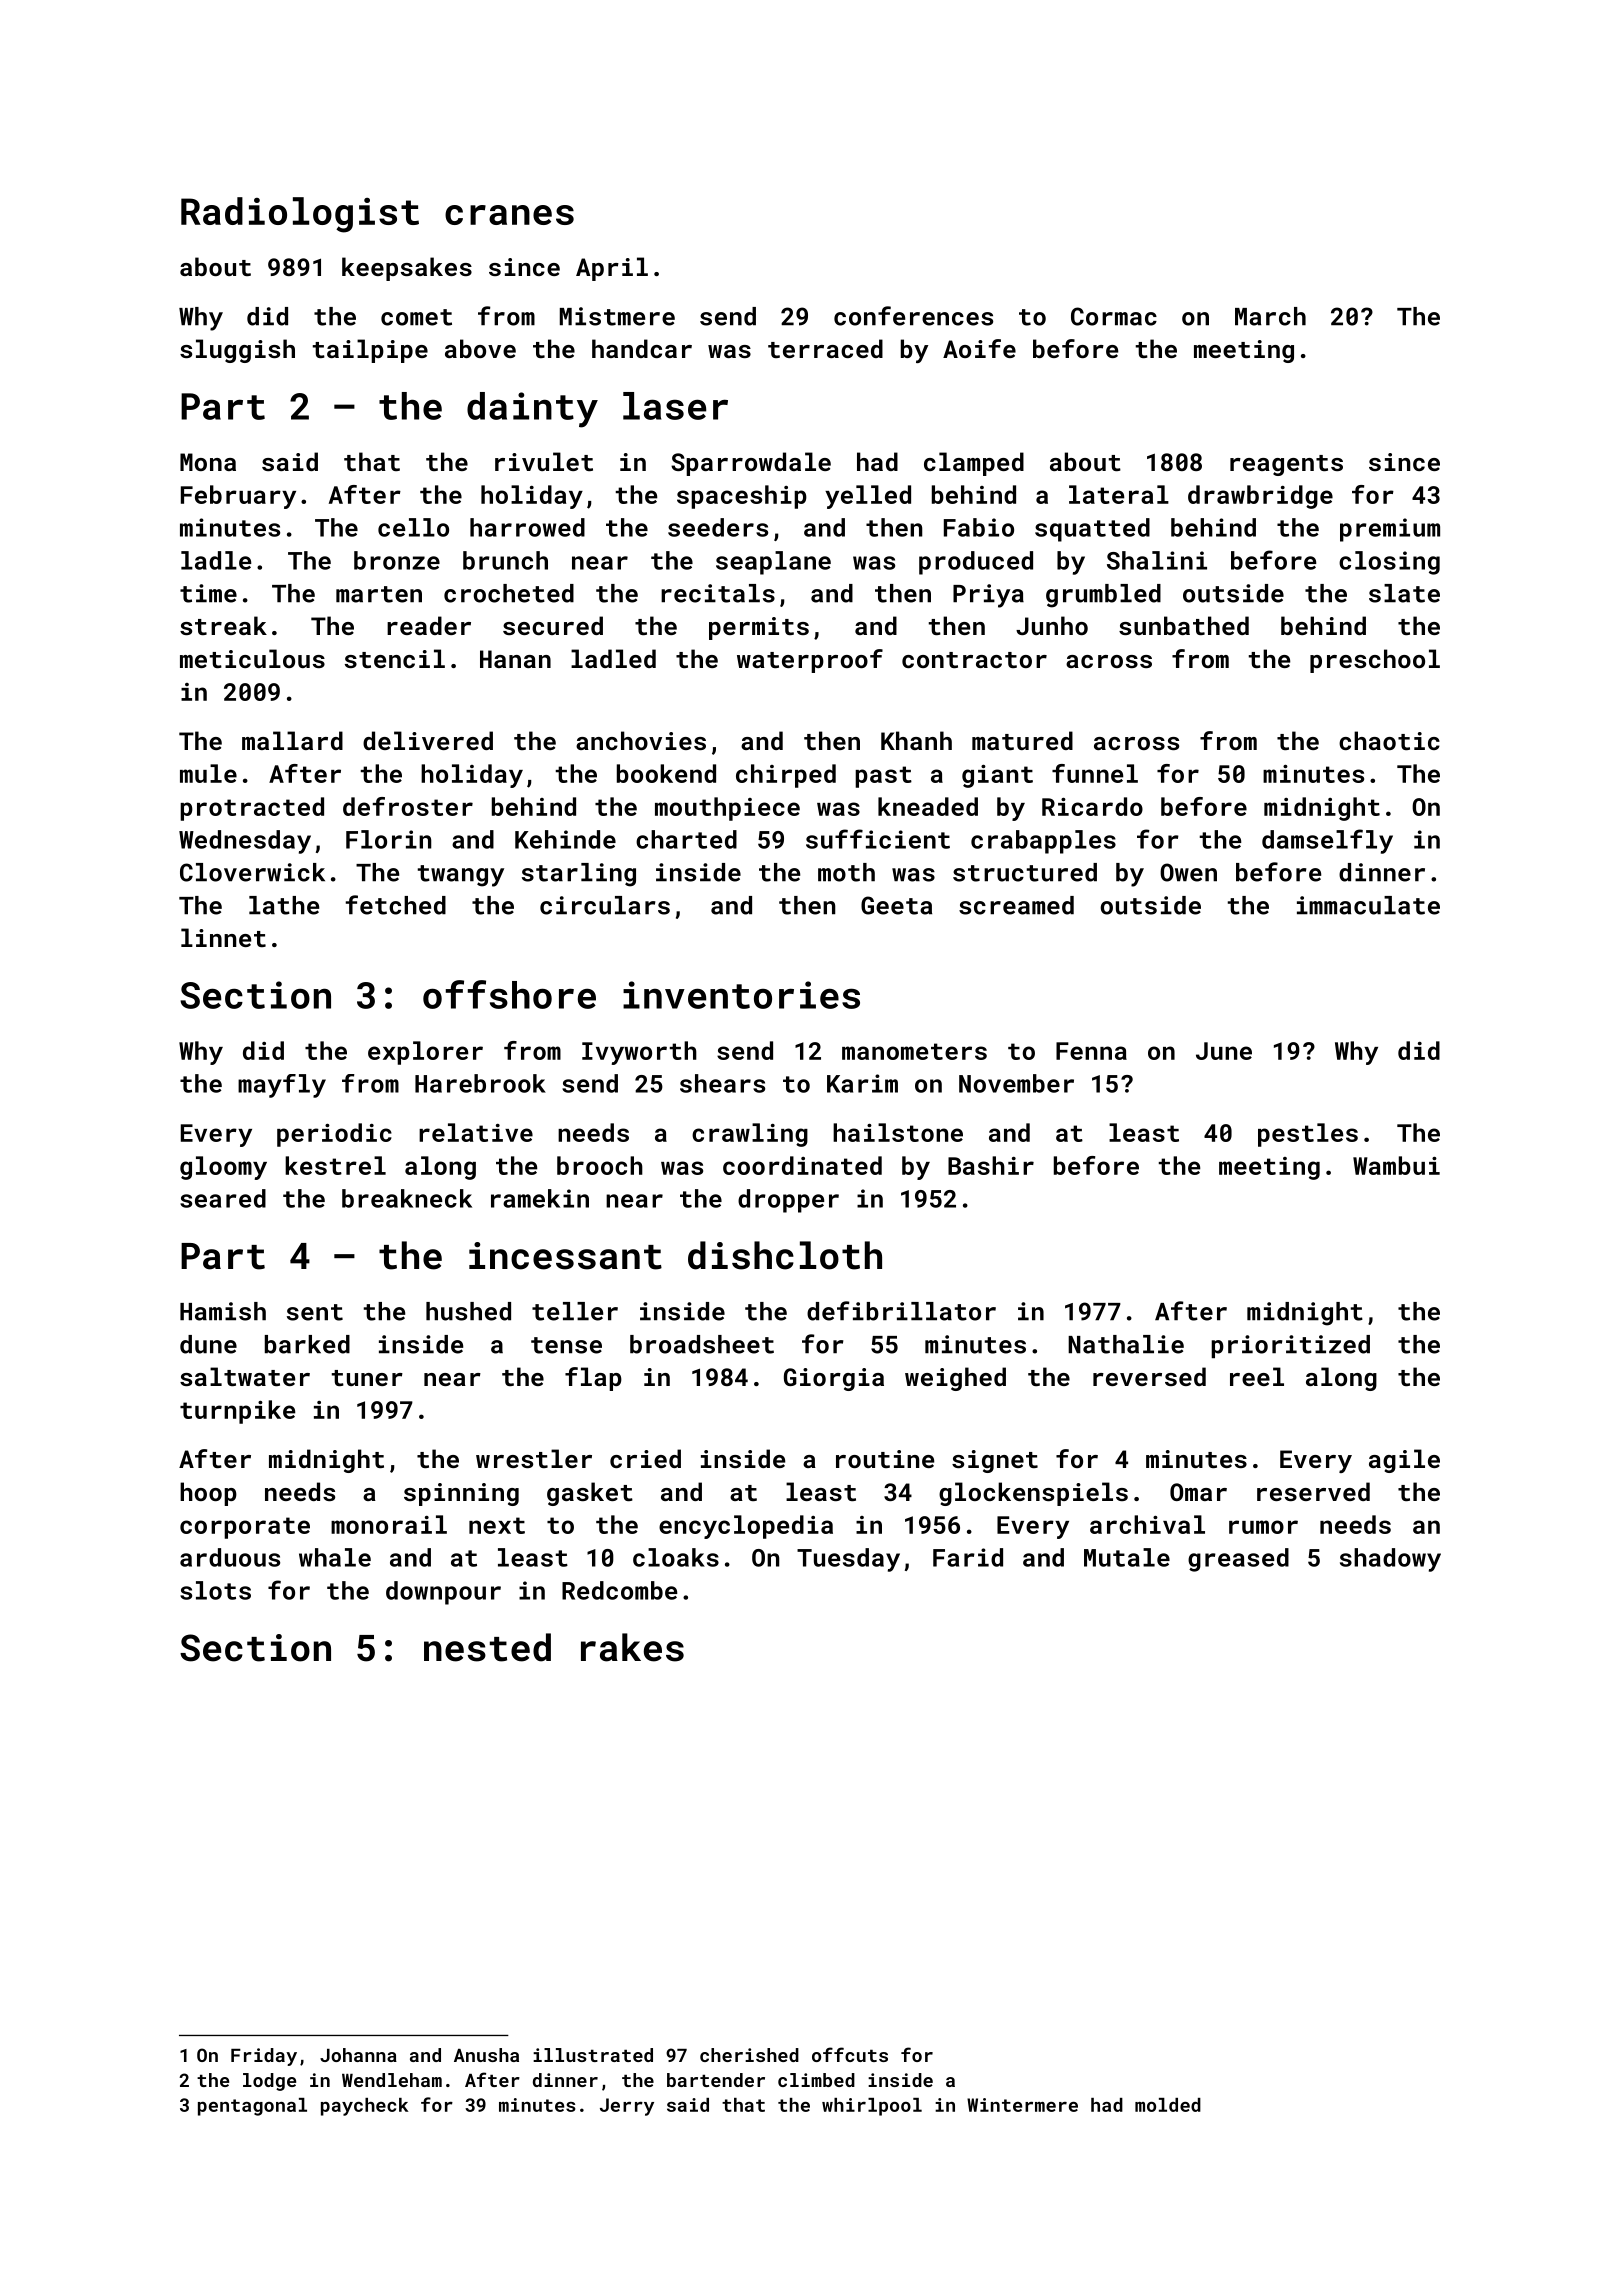  I want to click on Farid, so click(968, 1557).
